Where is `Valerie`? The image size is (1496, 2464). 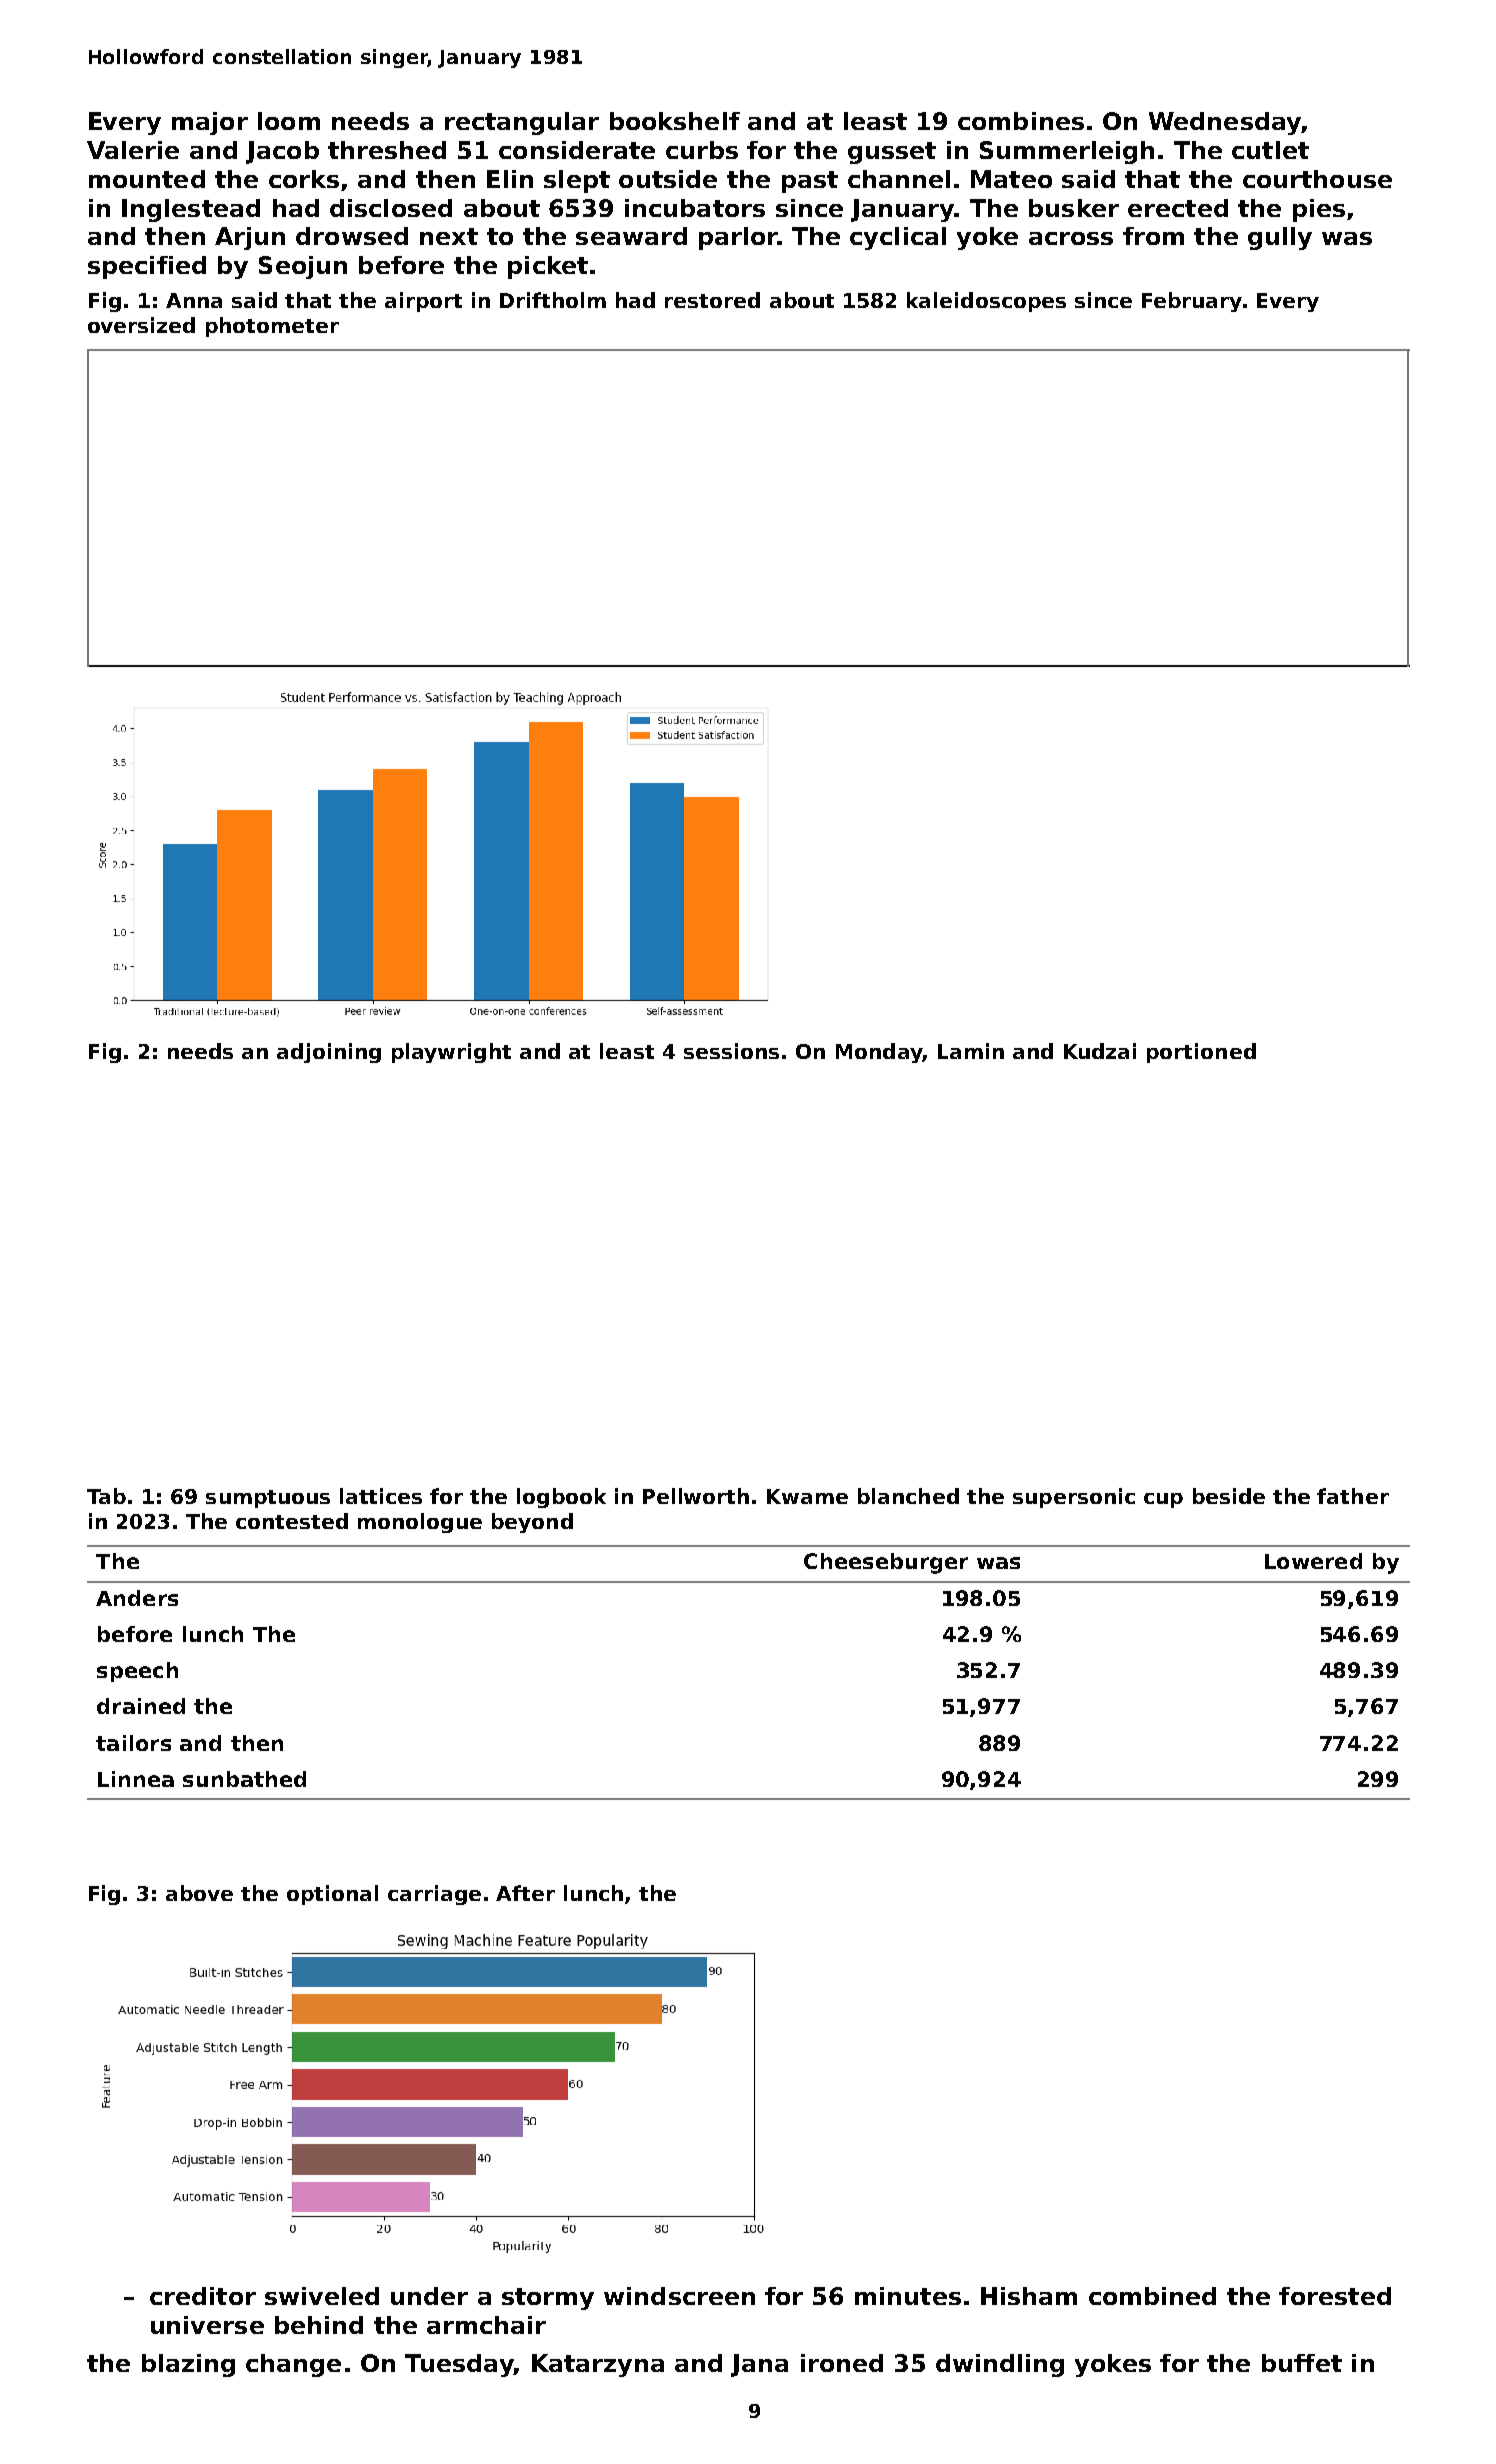
Valerie is located at coordinates (133, 150).
